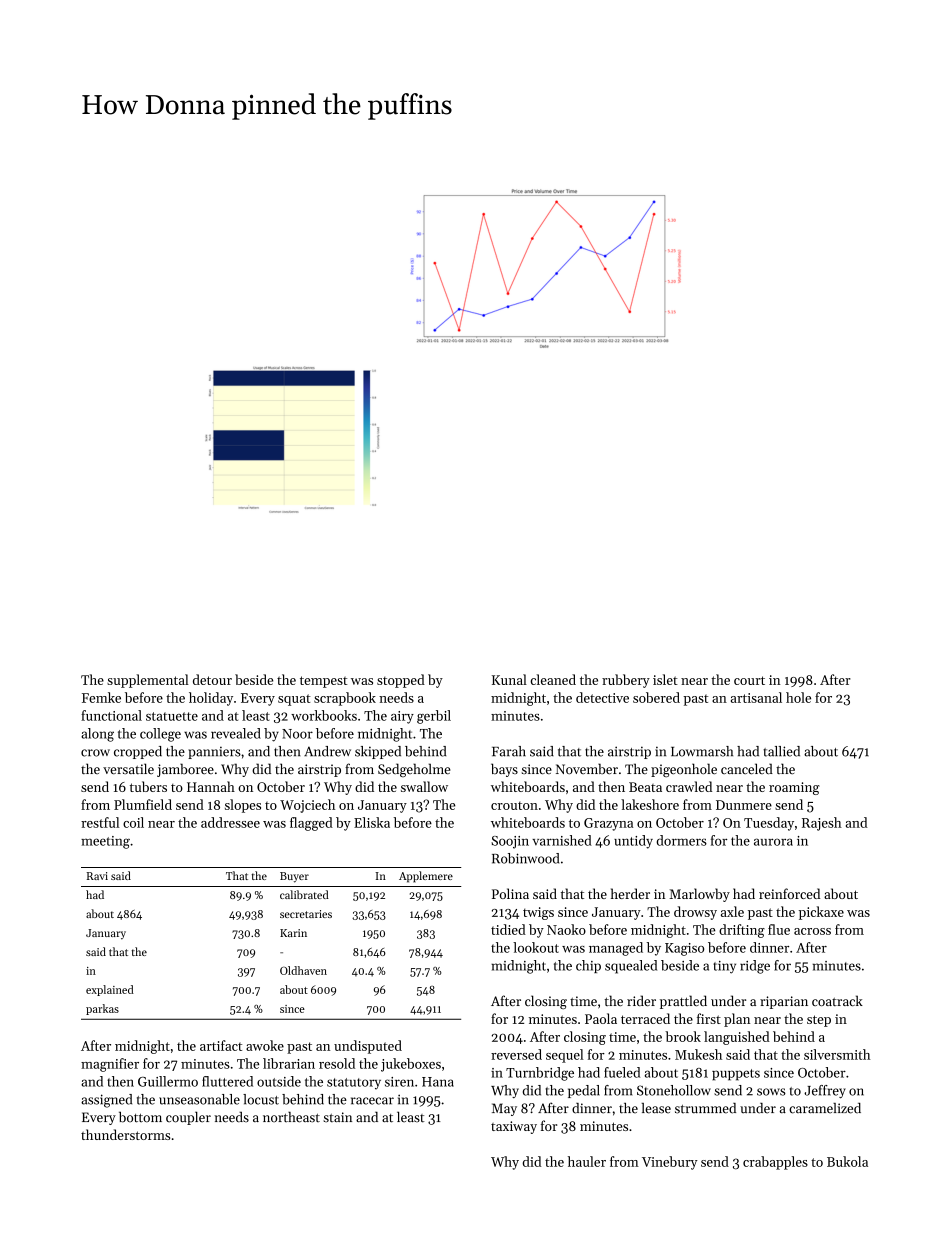 The height and width of the document is (1233, 952). Describe the element at coordinates (291, 1117) in the document. I see `northeast` at that location.
